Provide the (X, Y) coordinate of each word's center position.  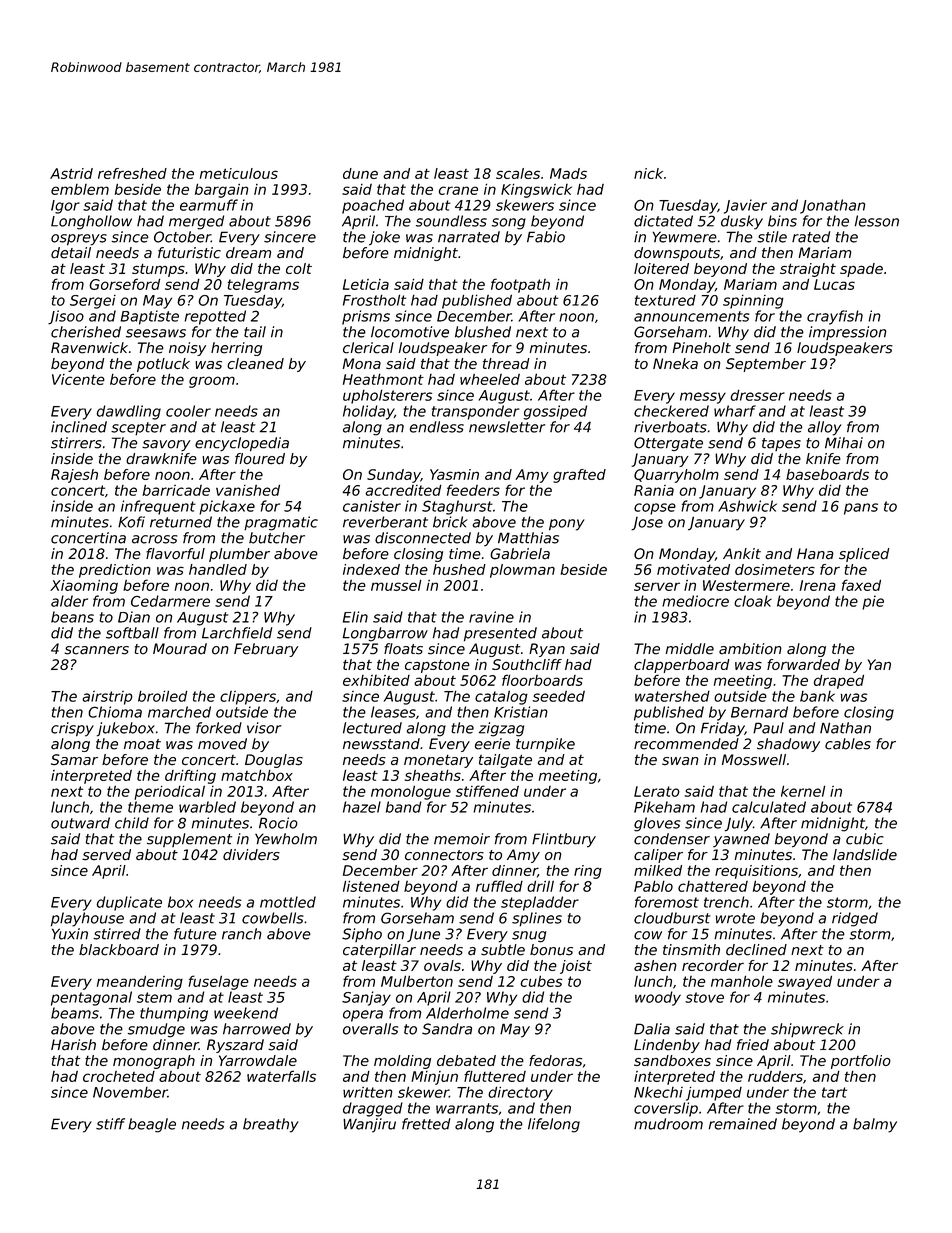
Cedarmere (170, 601)
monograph (154, 1062)
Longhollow (91, 222)
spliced (864, 555)
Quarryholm (676, 476)
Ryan (547, 650)
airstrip (107, 698)
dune (360, 173)
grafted (579, 476)
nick (648, 173)
